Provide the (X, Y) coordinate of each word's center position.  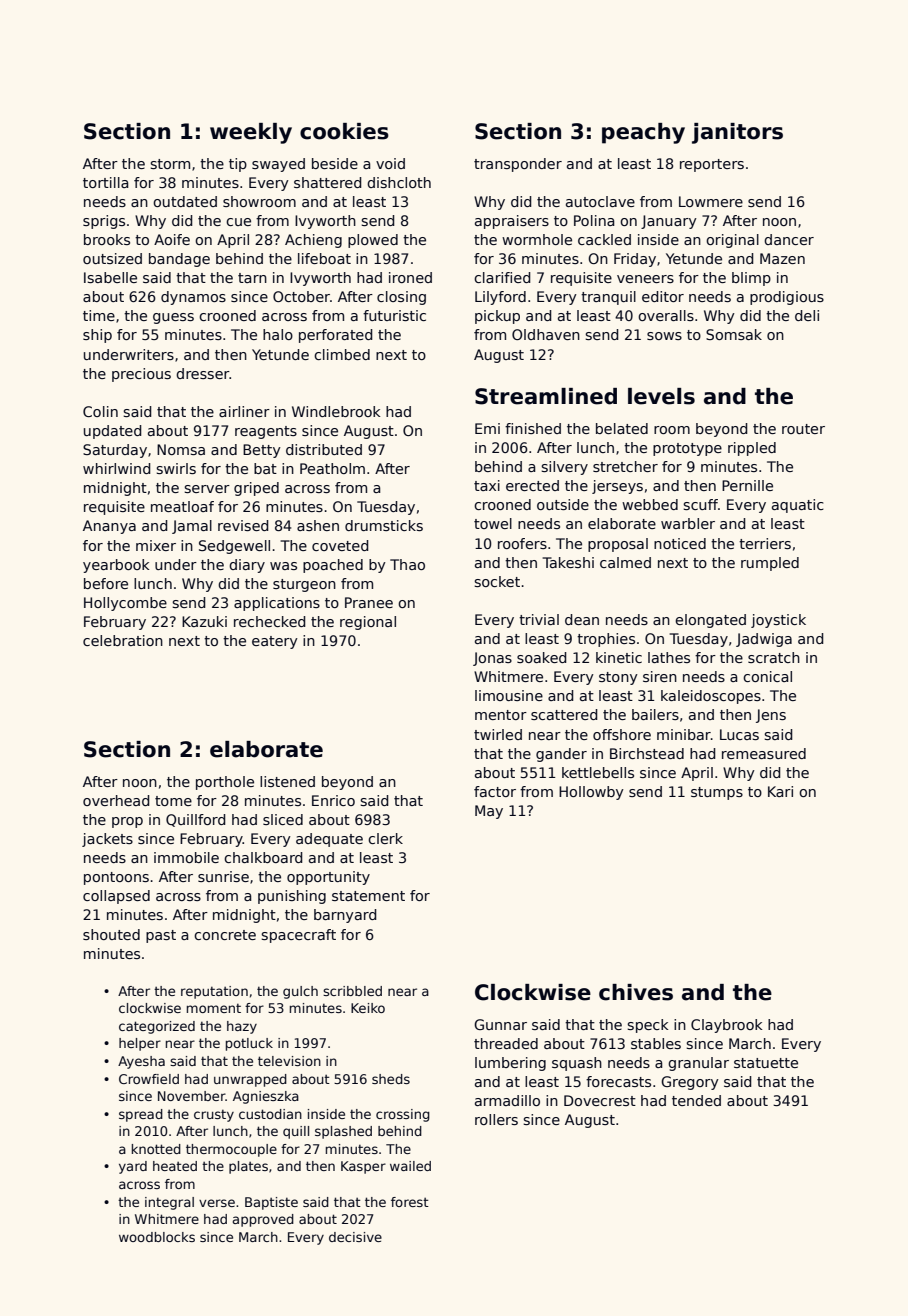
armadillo (507, 1100)
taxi (487, 485)
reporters (712, 165)
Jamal (192, 527)
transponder (518, 165)
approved (263, 1220)
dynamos (193, 298)
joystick (778, 621)
